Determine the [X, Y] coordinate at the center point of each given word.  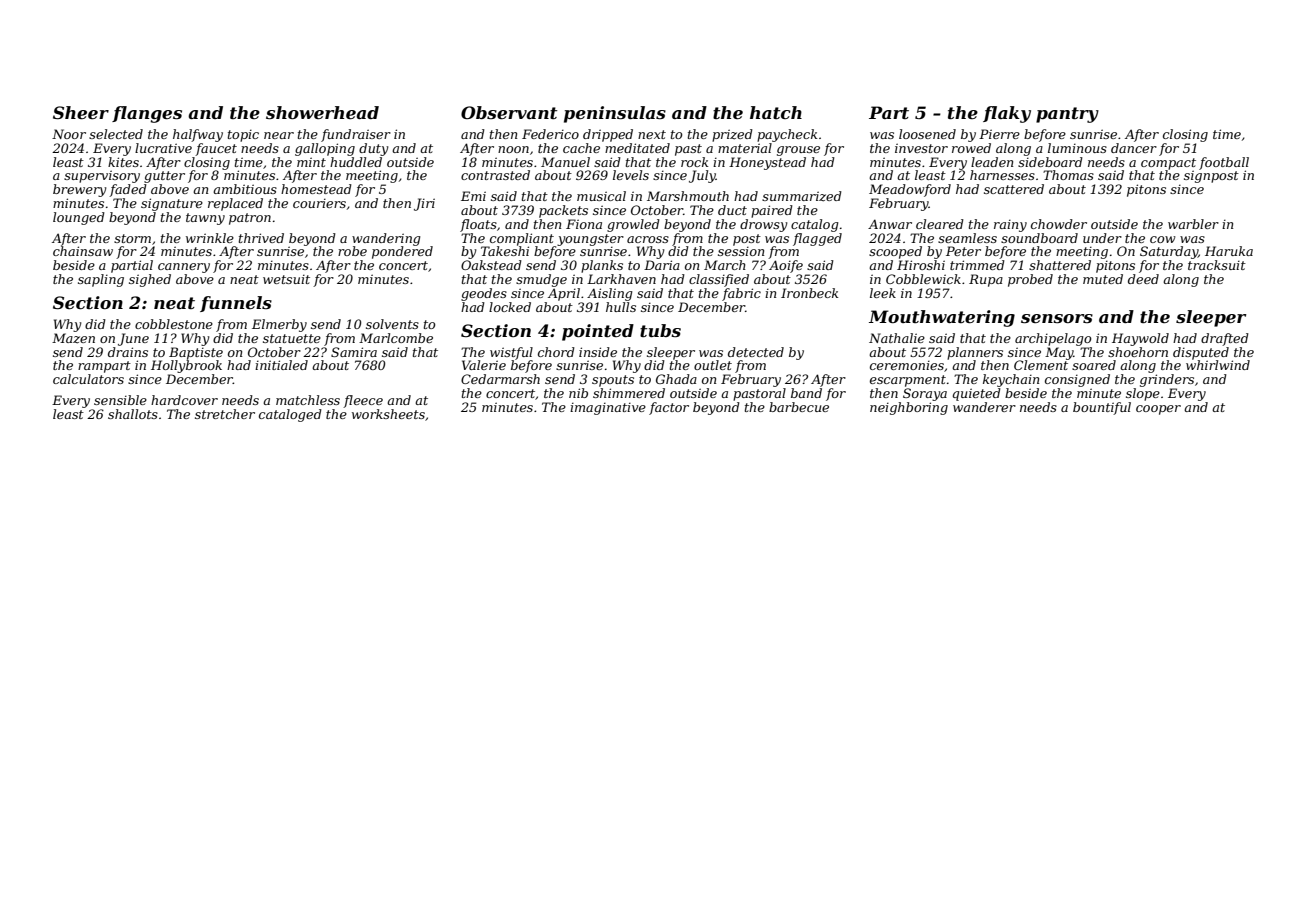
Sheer [81, 112]
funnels [236, 304]
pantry [1067, 115]
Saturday [1169, 252]
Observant [509, 112]
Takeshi [505, 251]
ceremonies [907, 365]
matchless [308, 400]
